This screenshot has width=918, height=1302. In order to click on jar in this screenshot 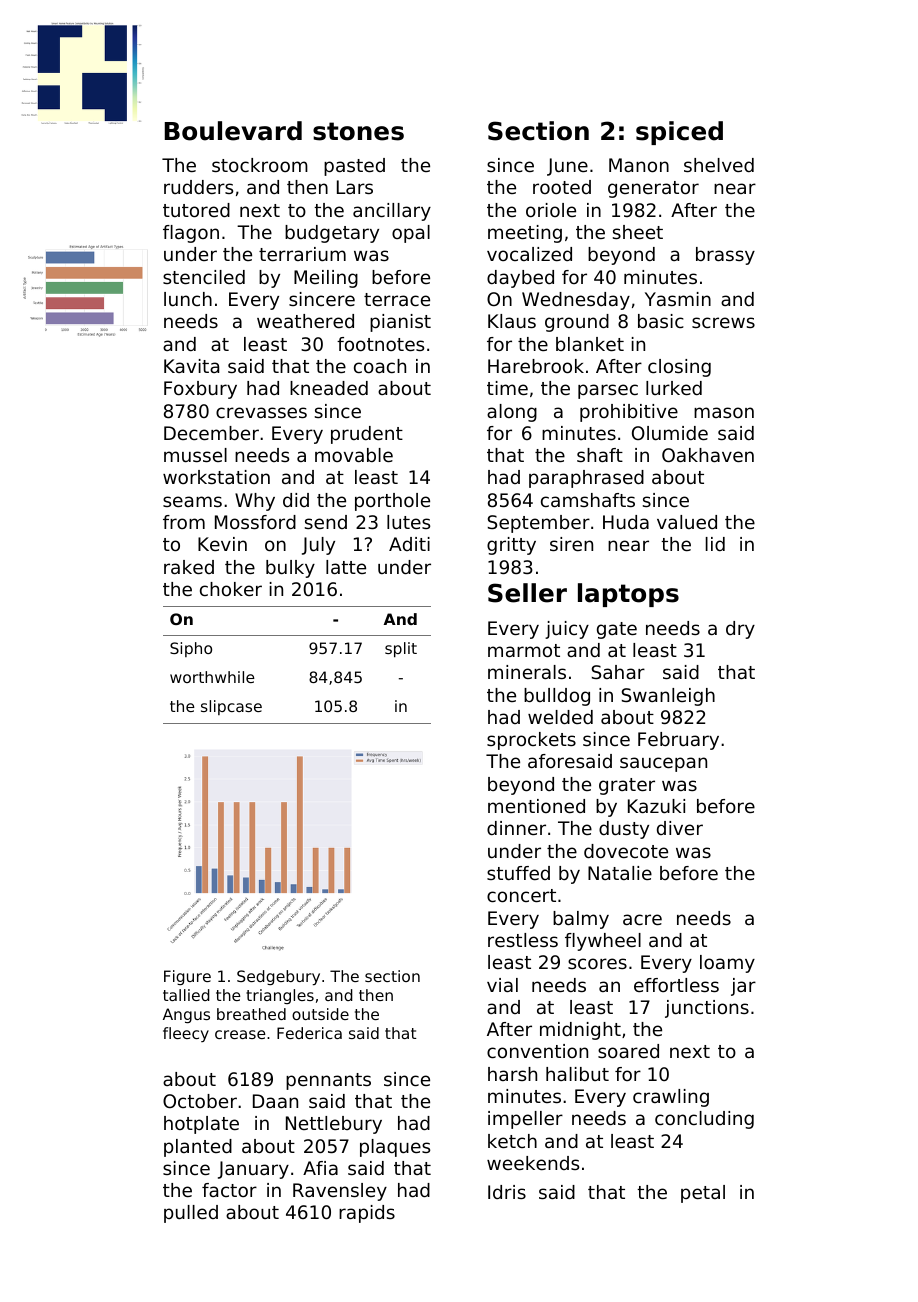, I will do `click(743, 987)`.
